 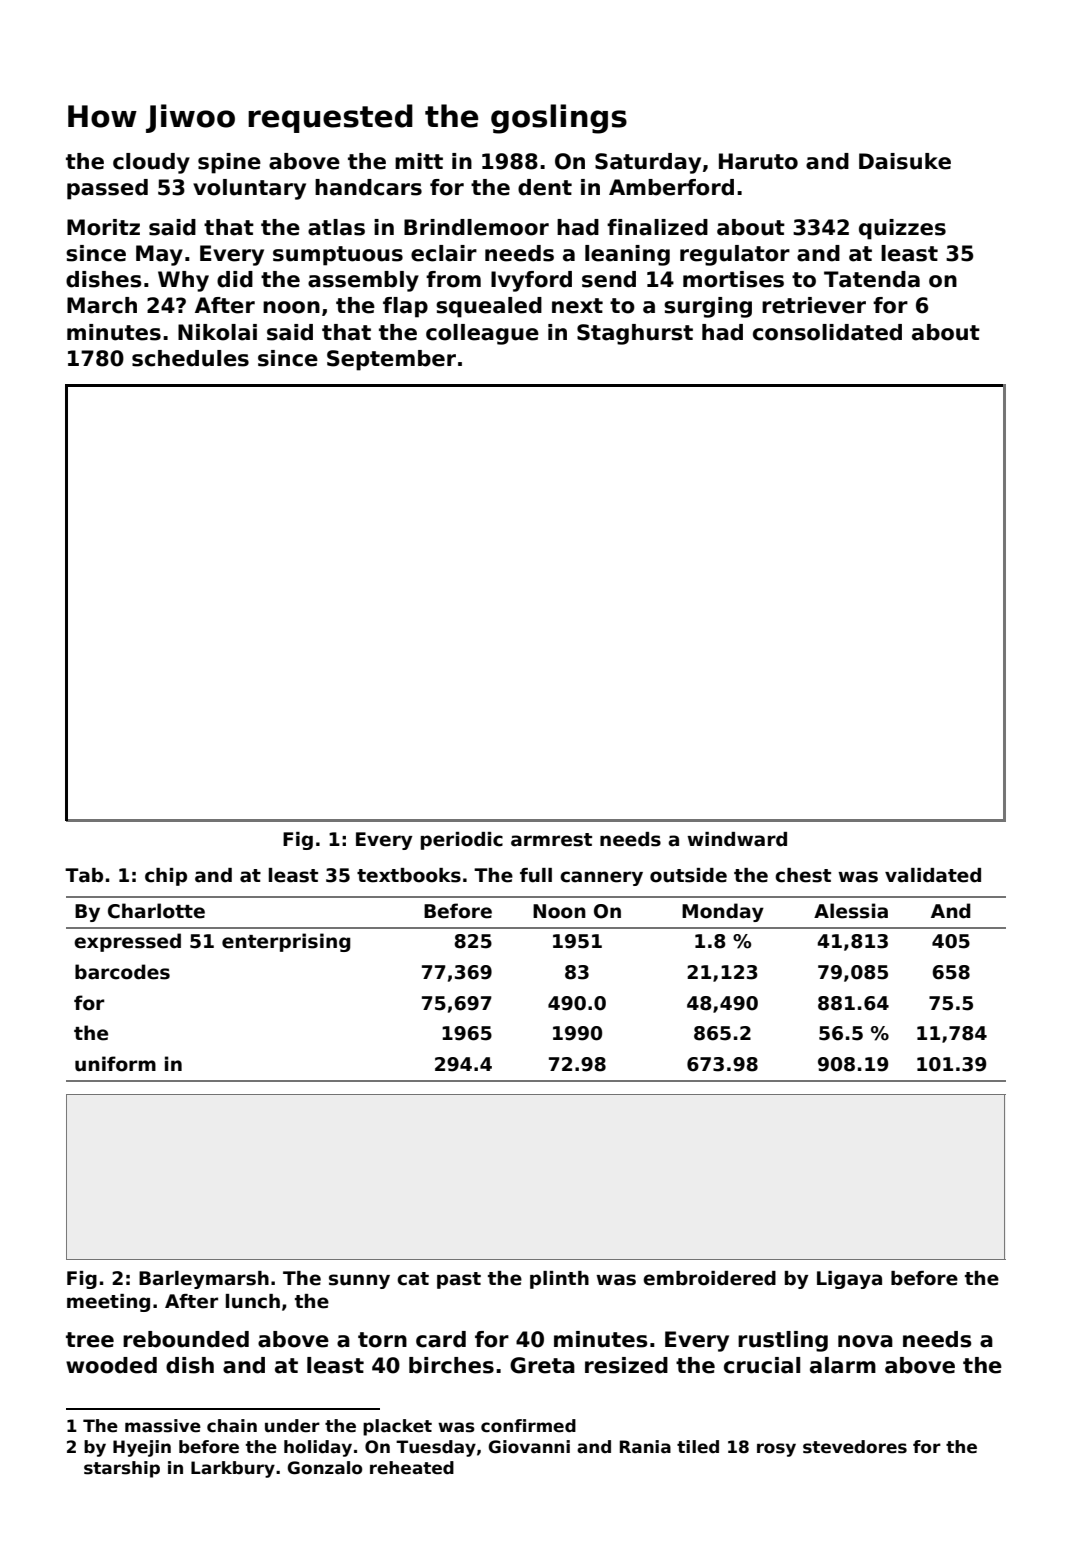 What do you see at coordinates (115, 1064) in the image?
I see `uniform` at bounding box center [115, 1064].
